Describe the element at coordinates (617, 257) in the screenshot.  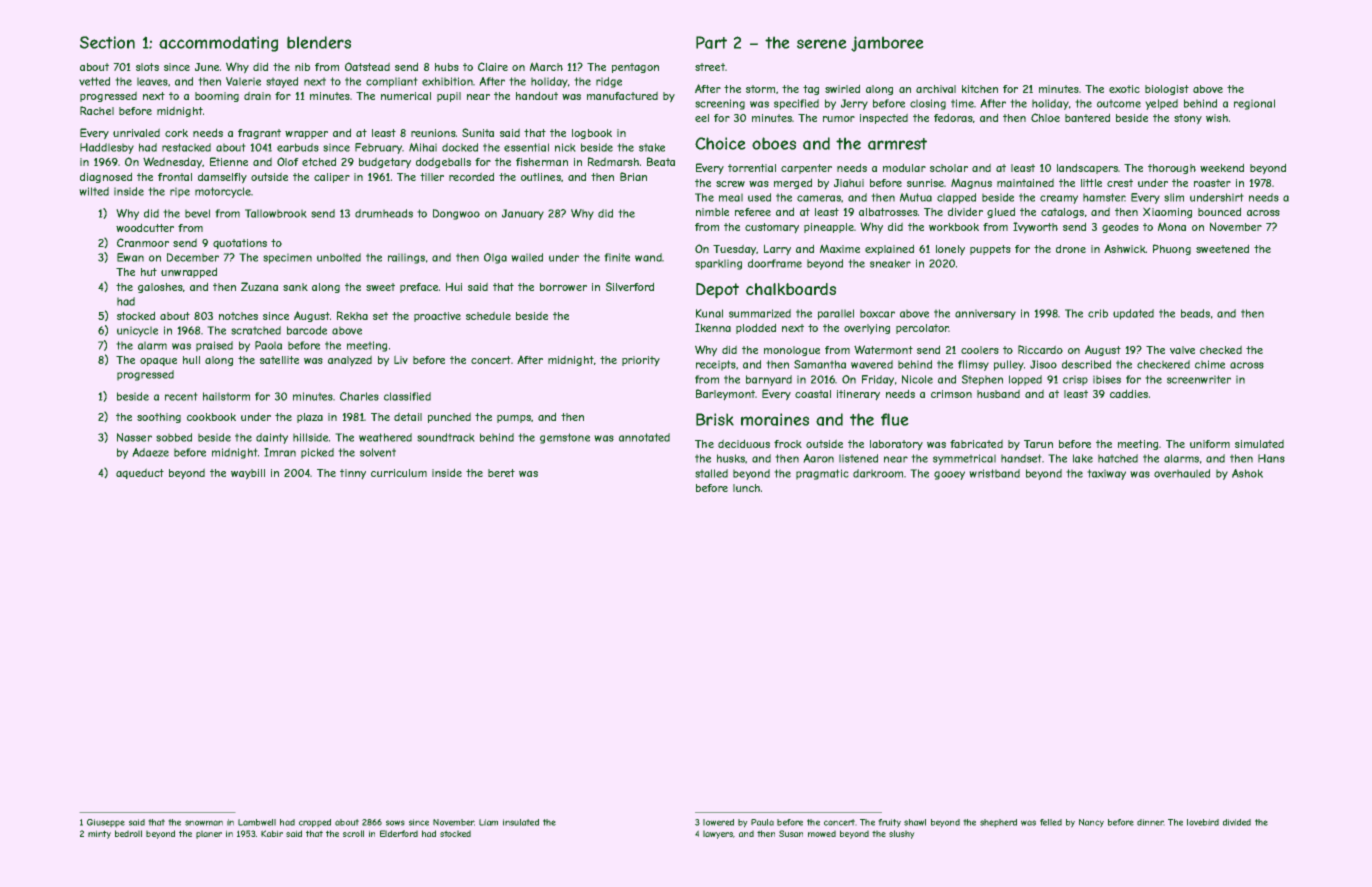
I see `finite` at that location.
